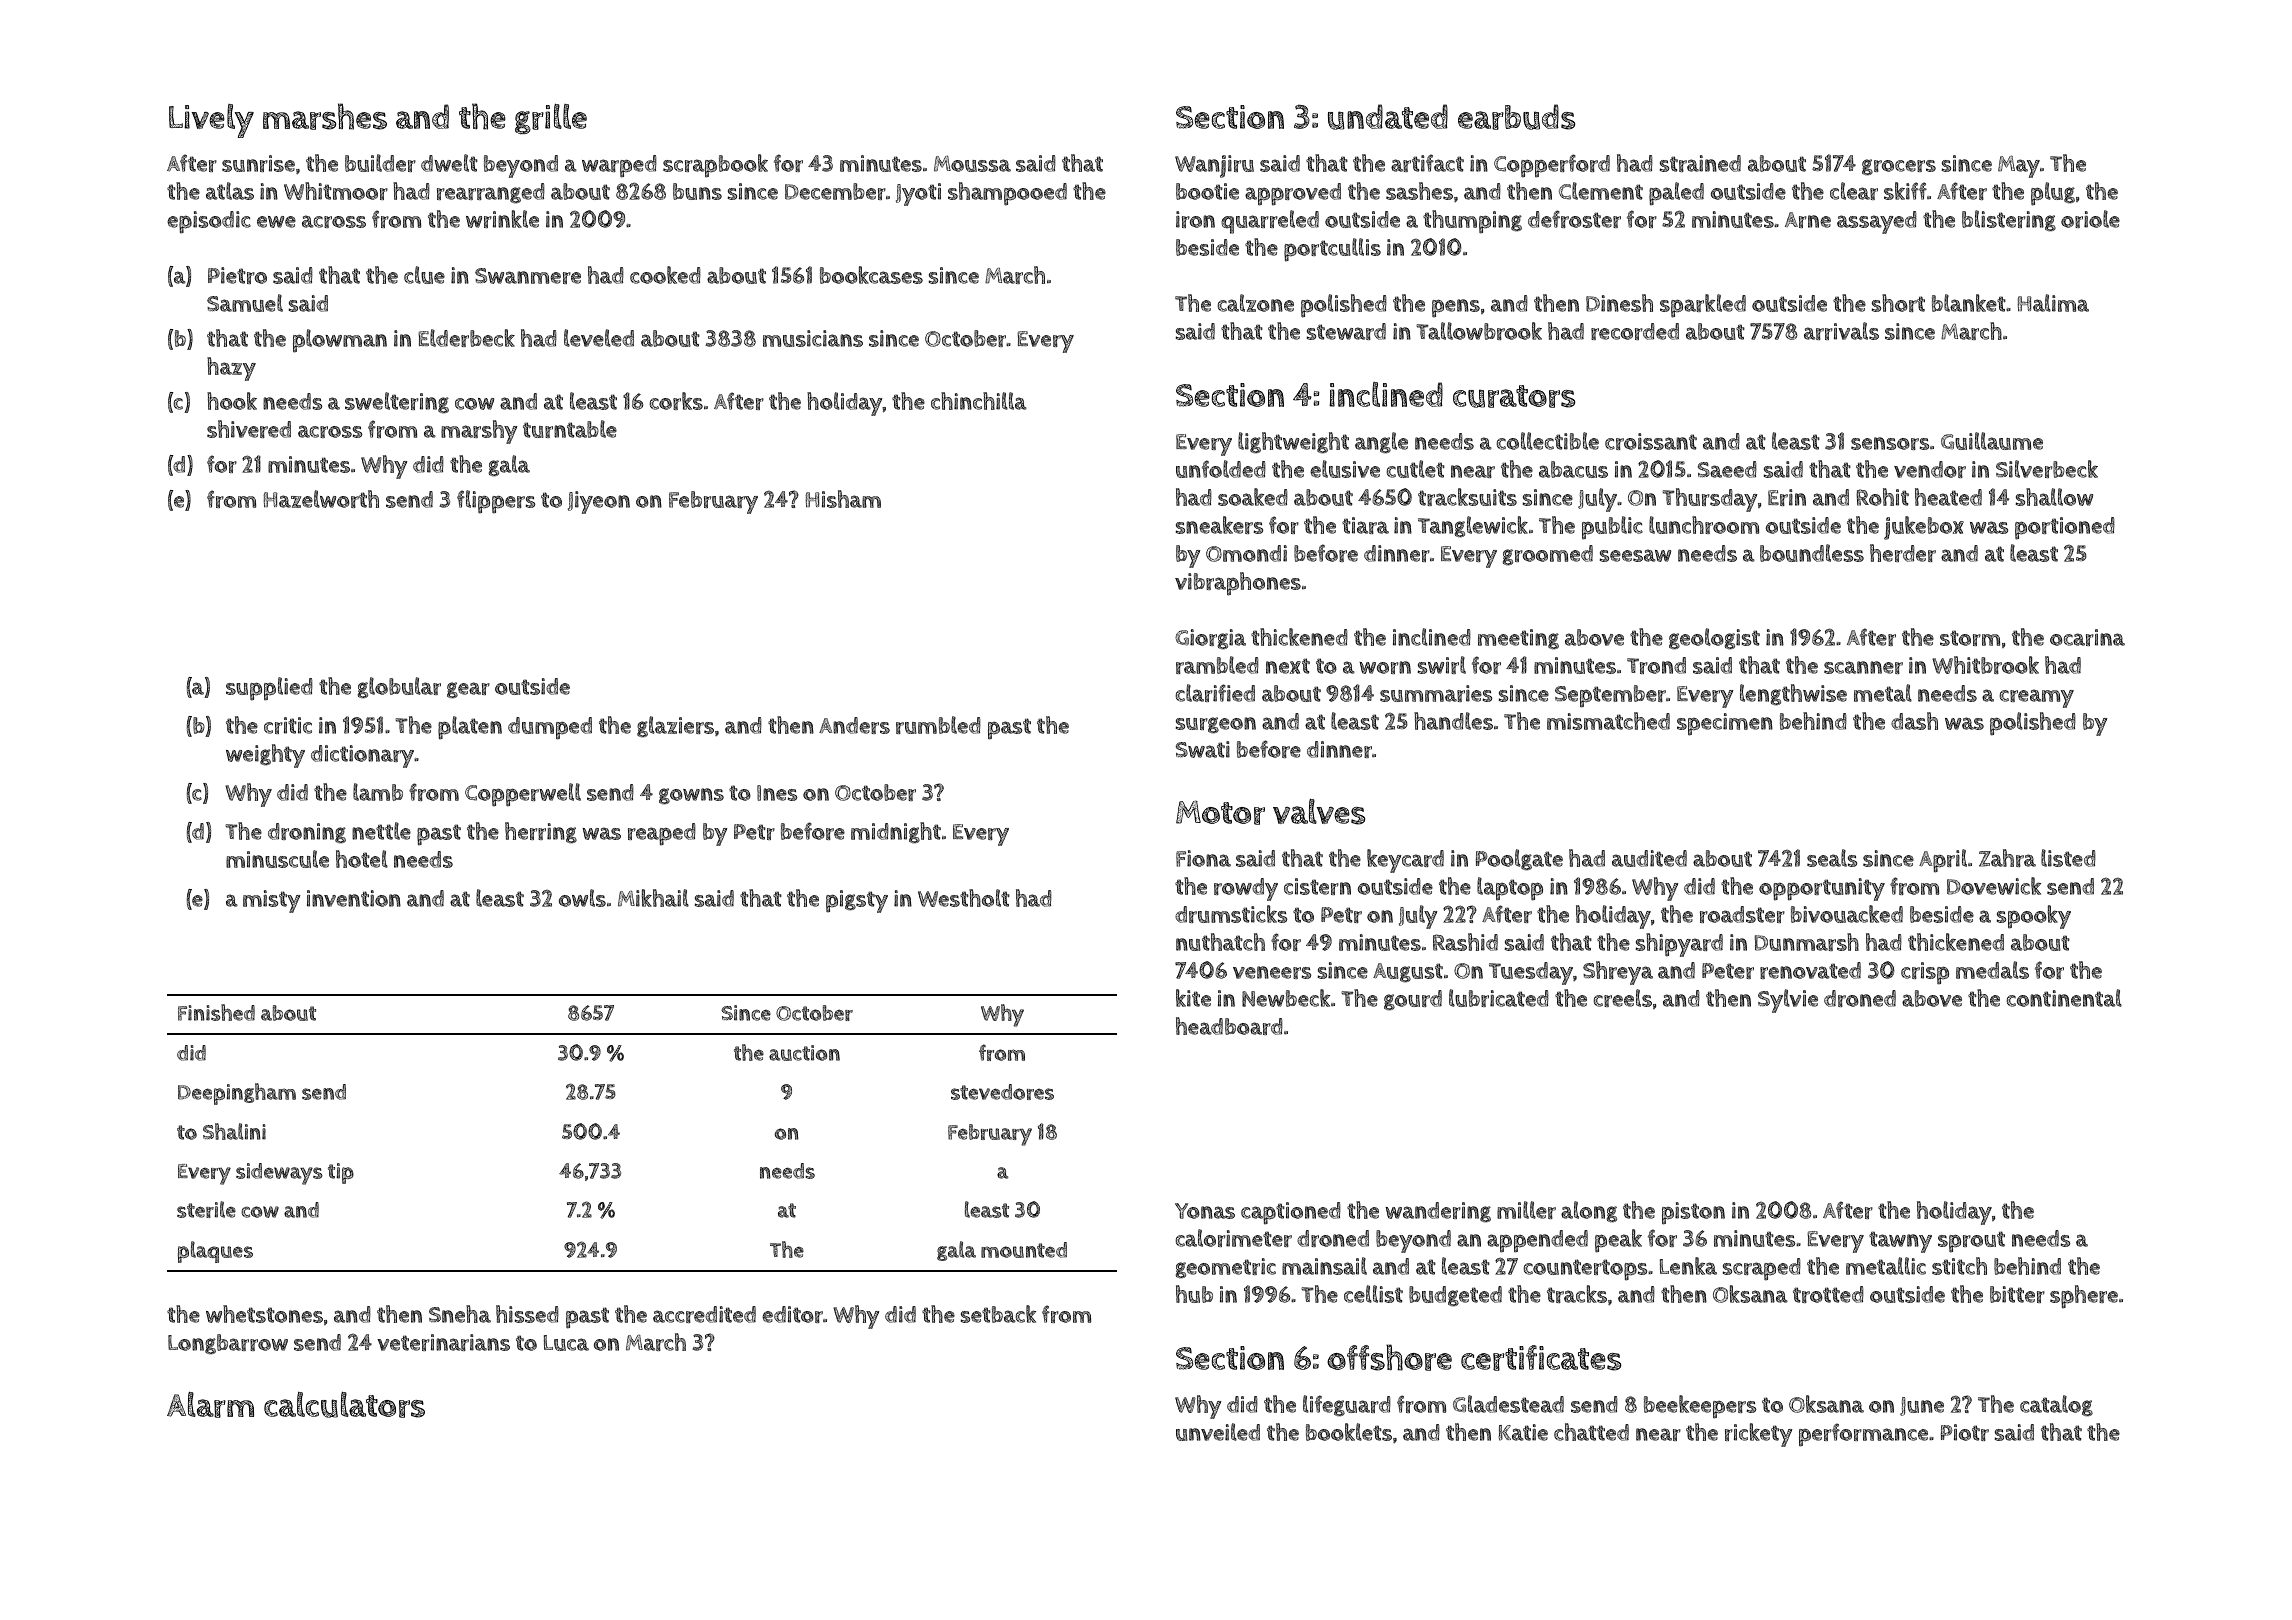 The height and width of the image is (1620, 2292). What do you see at coordinates (570, 429) in the image?
I see `turntable` at bounding box center [570, 429].
